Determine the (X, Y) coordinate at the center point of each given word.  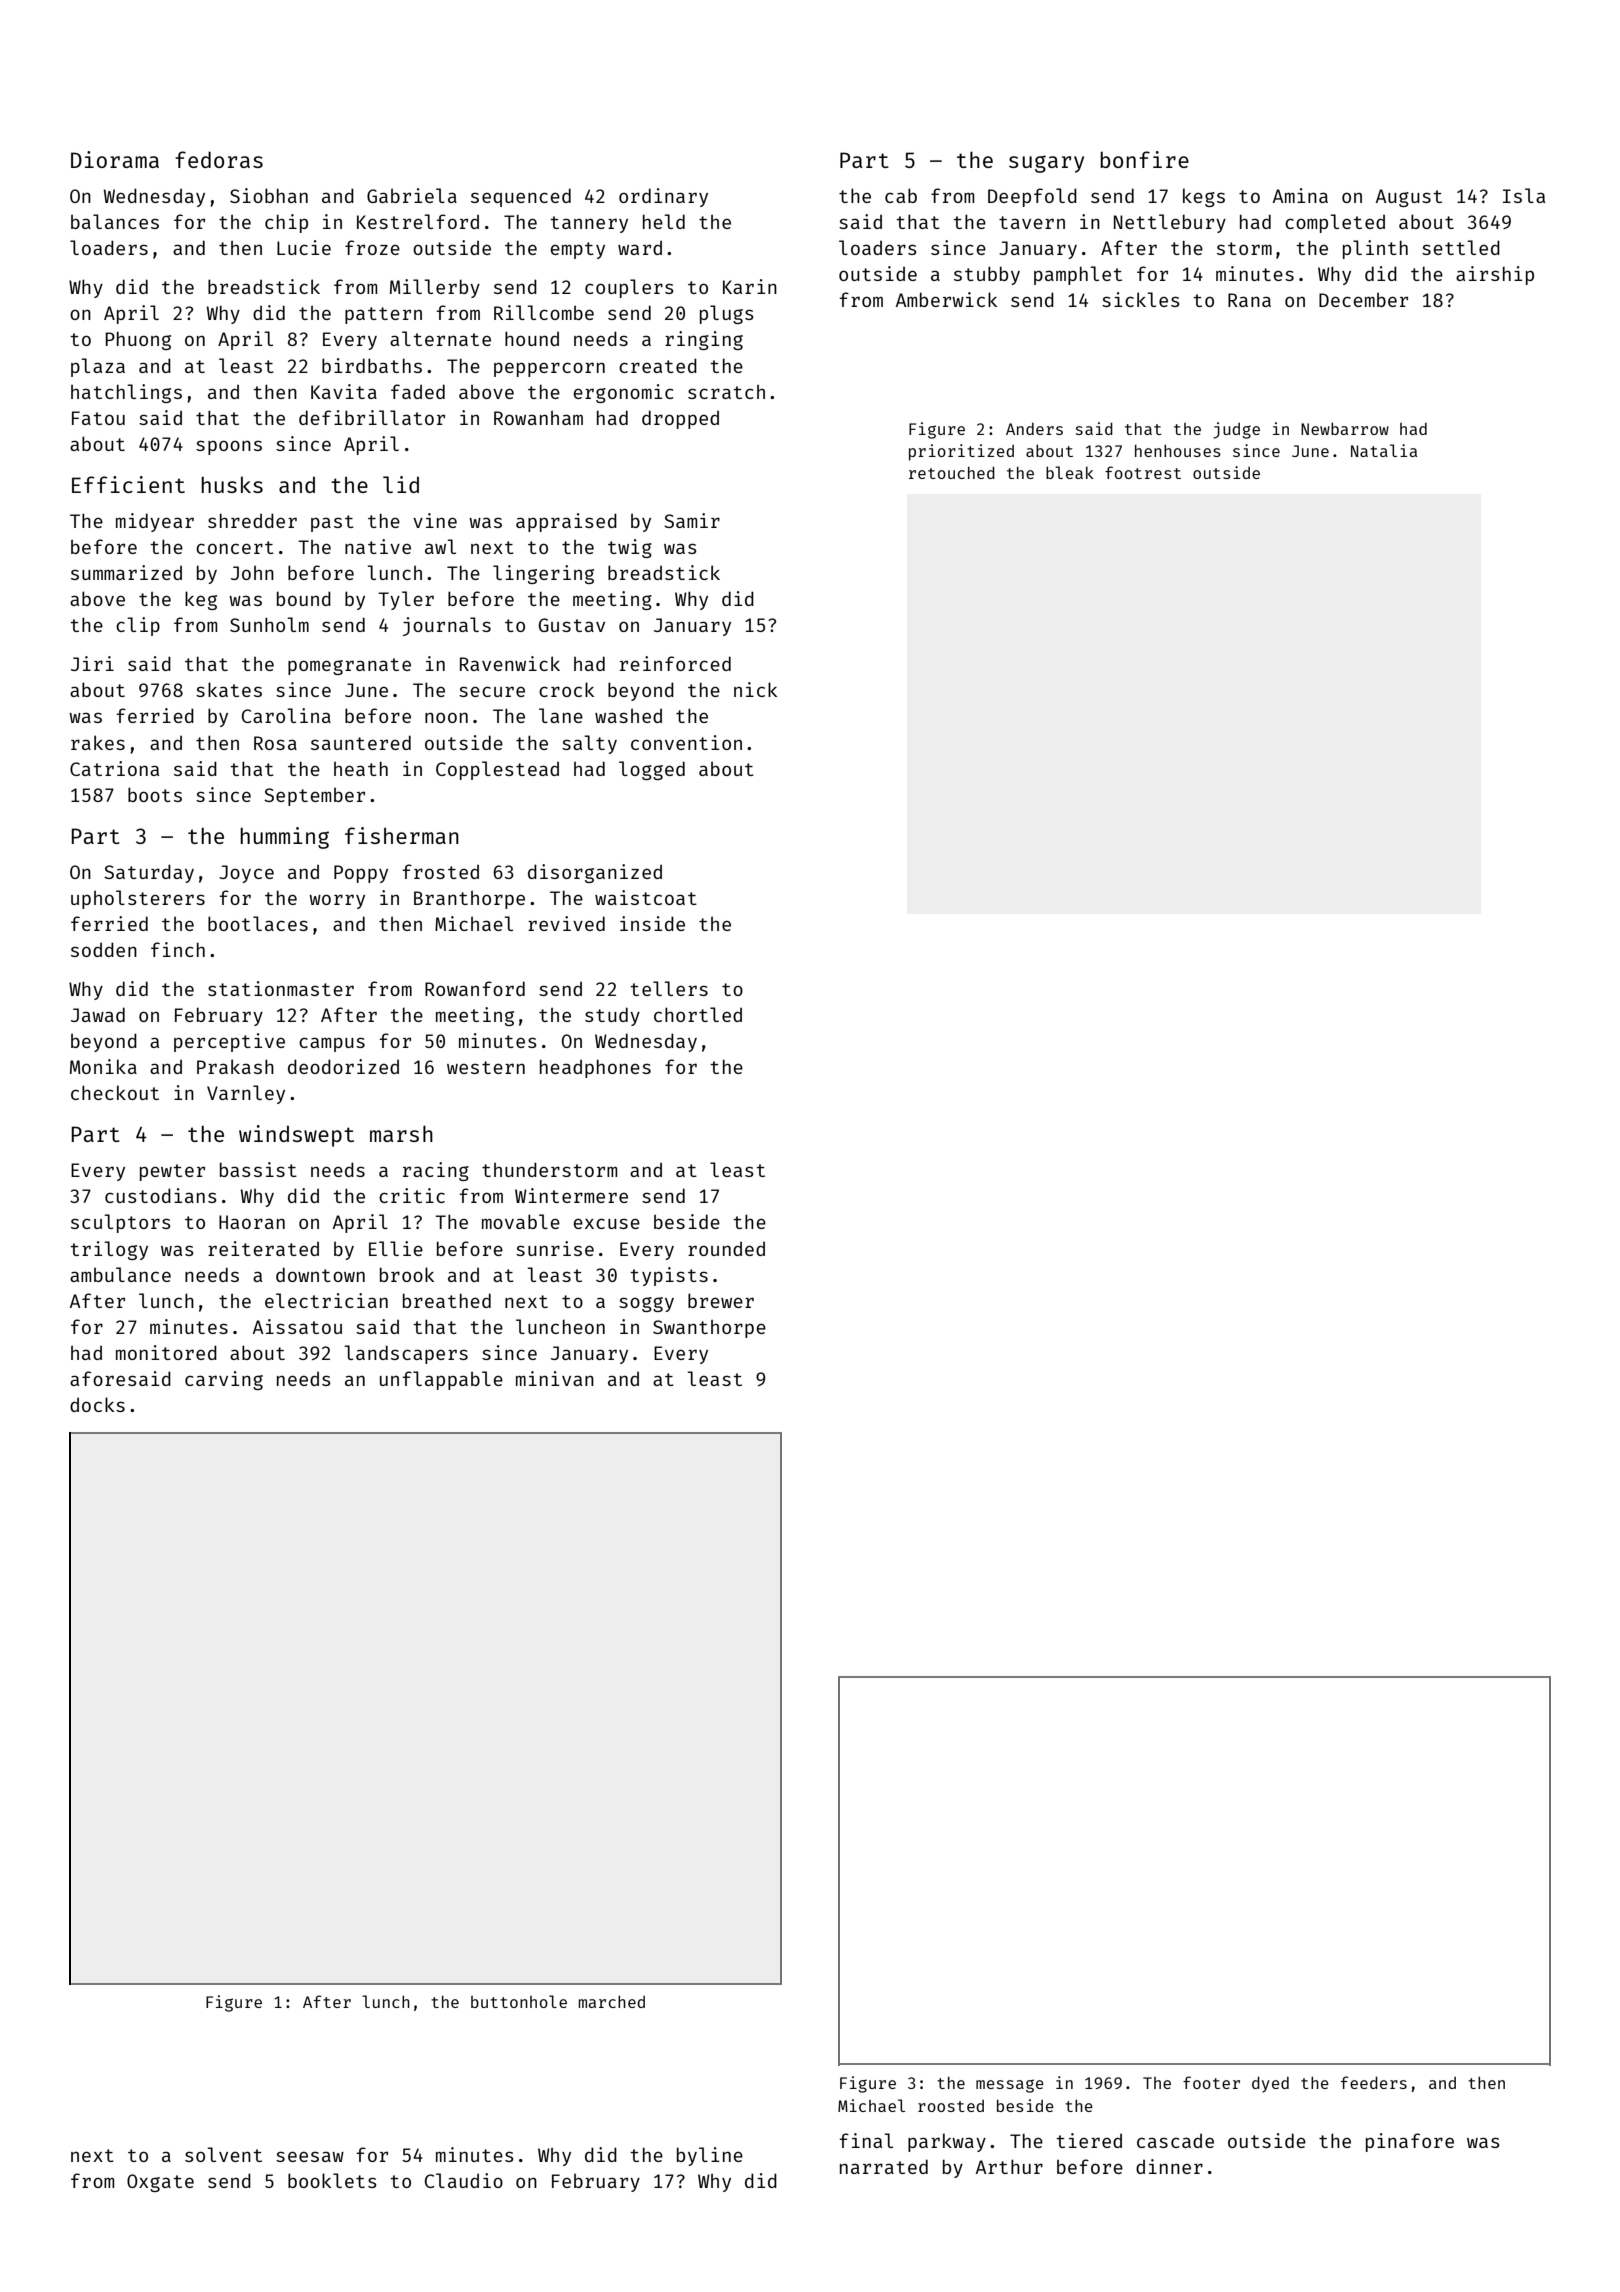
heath (361, 769)
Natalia (1384, 450)
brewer (721, 1300)
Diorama (115, 159)
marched (611, 2002)
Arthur (1009, 2166)
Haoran (252, 1222)
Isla (1524, 195)
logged (652, 770)
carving (224, 1380)
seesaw (310, 2156)
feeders (1374, 2082)
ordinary (663, 197)
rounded (726, 1249)
